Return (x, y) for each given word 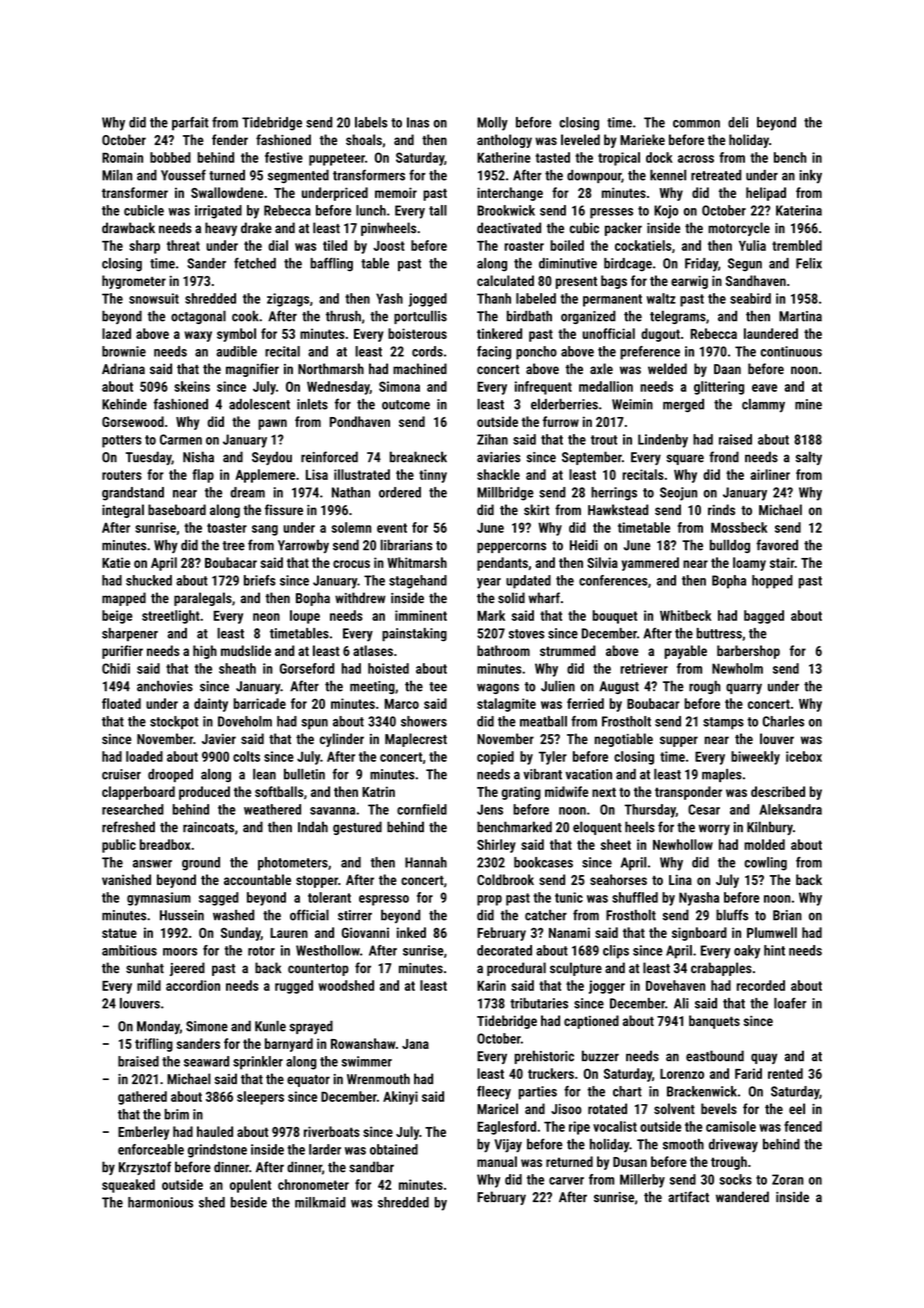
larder (325, 1149)
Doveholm (245, 721)
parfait (190, 124)
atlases (373, 650)
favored (777, 545)
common (696, 124)
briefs (260, 580)
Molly (492, 124)
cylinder (342, 740)
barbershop (748, 652)
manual (497, 1161)
